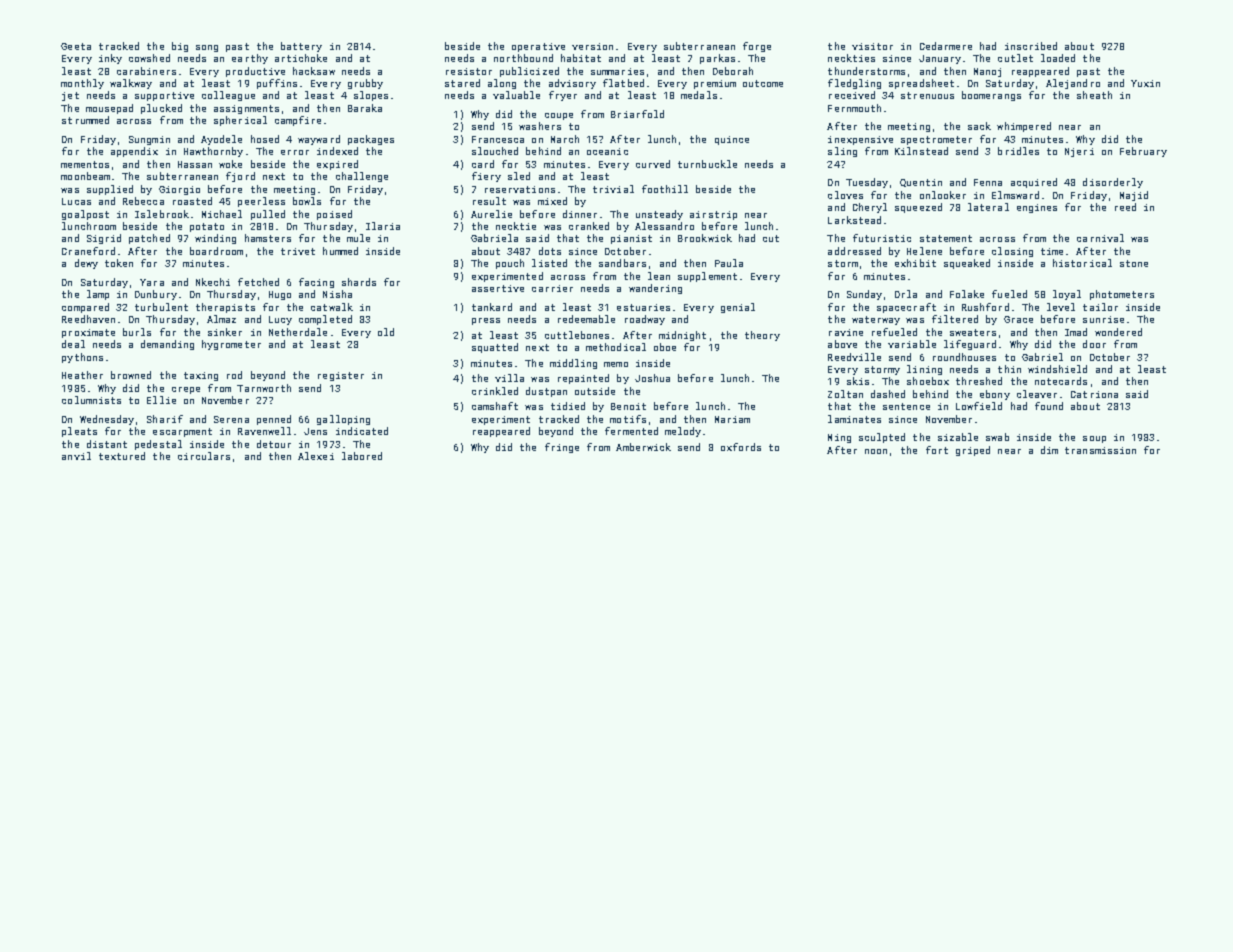 The height and width of the image is (952, 1233). Describe the element at coordinates (240, 177) in the image. I see `fjord` at that location.
